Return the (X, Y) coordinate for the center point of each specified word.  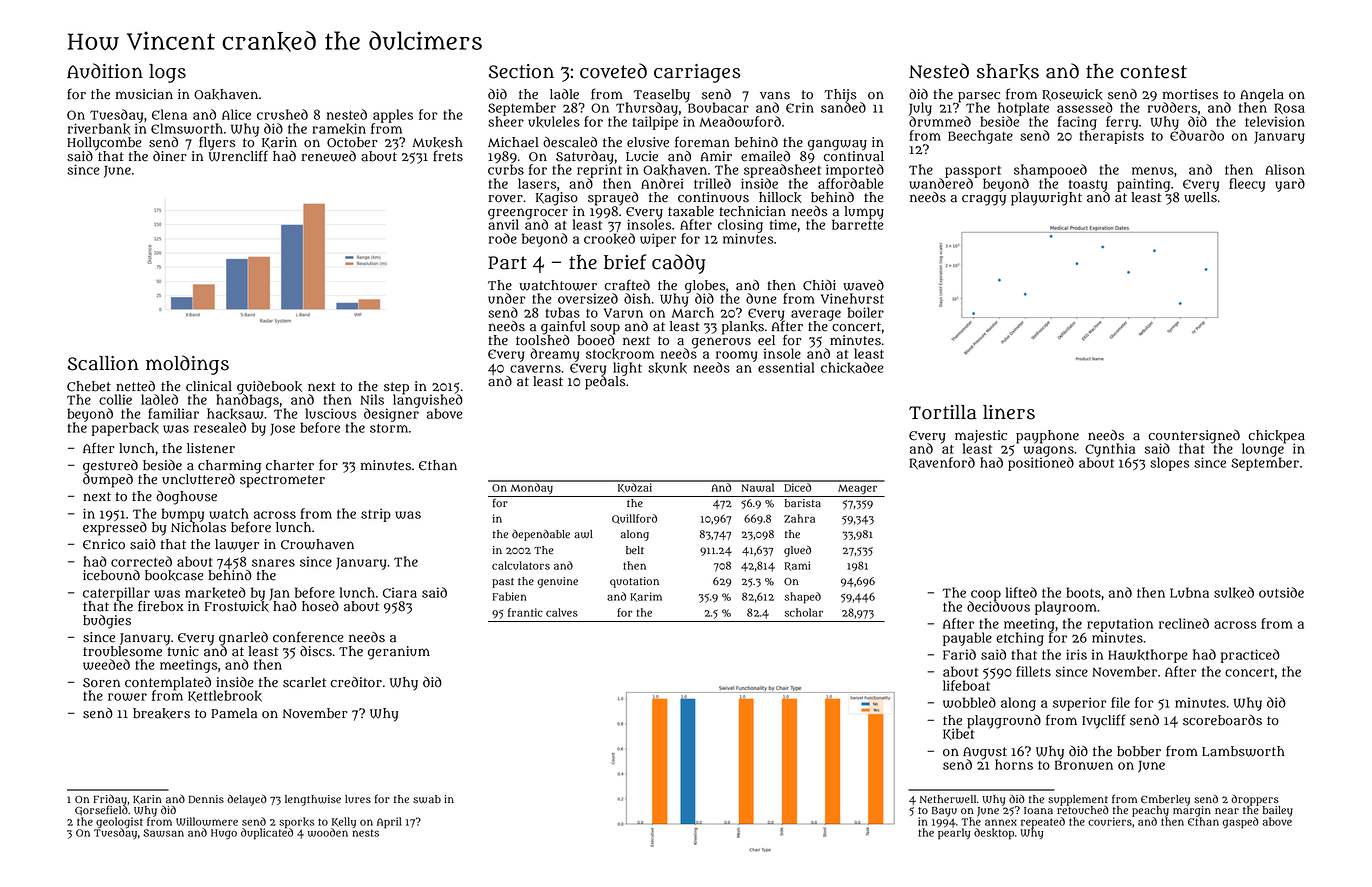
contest (1153, 72)
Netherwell (948, 799)
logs (167, 73)
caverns (535, 369)
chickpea (1277, 436)
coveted (613, 71)
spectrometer (282, 481)
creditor (356, 682)
